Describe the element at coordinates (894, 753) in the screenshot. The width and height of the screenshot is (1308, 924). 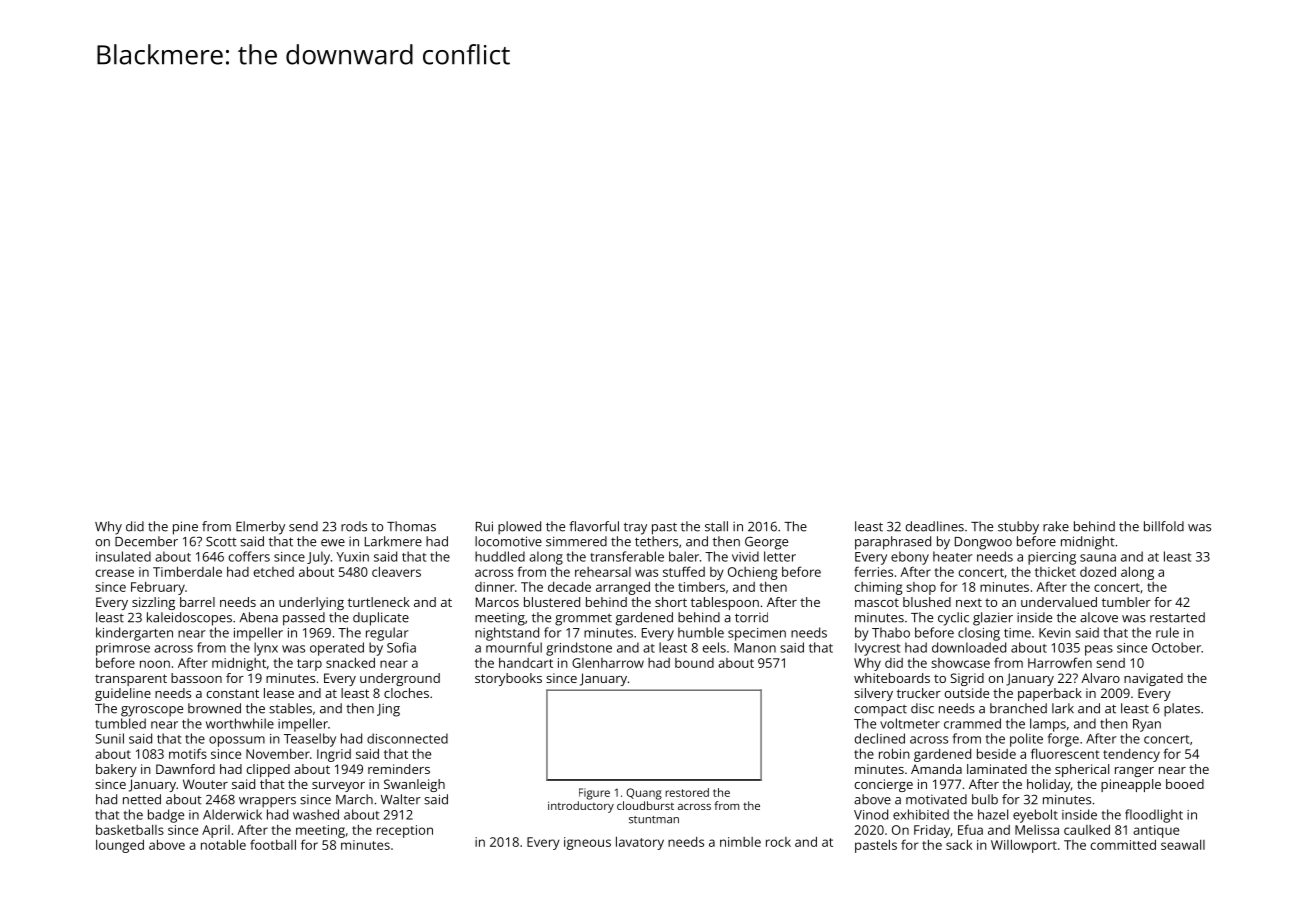
I see `robin` at that location.
